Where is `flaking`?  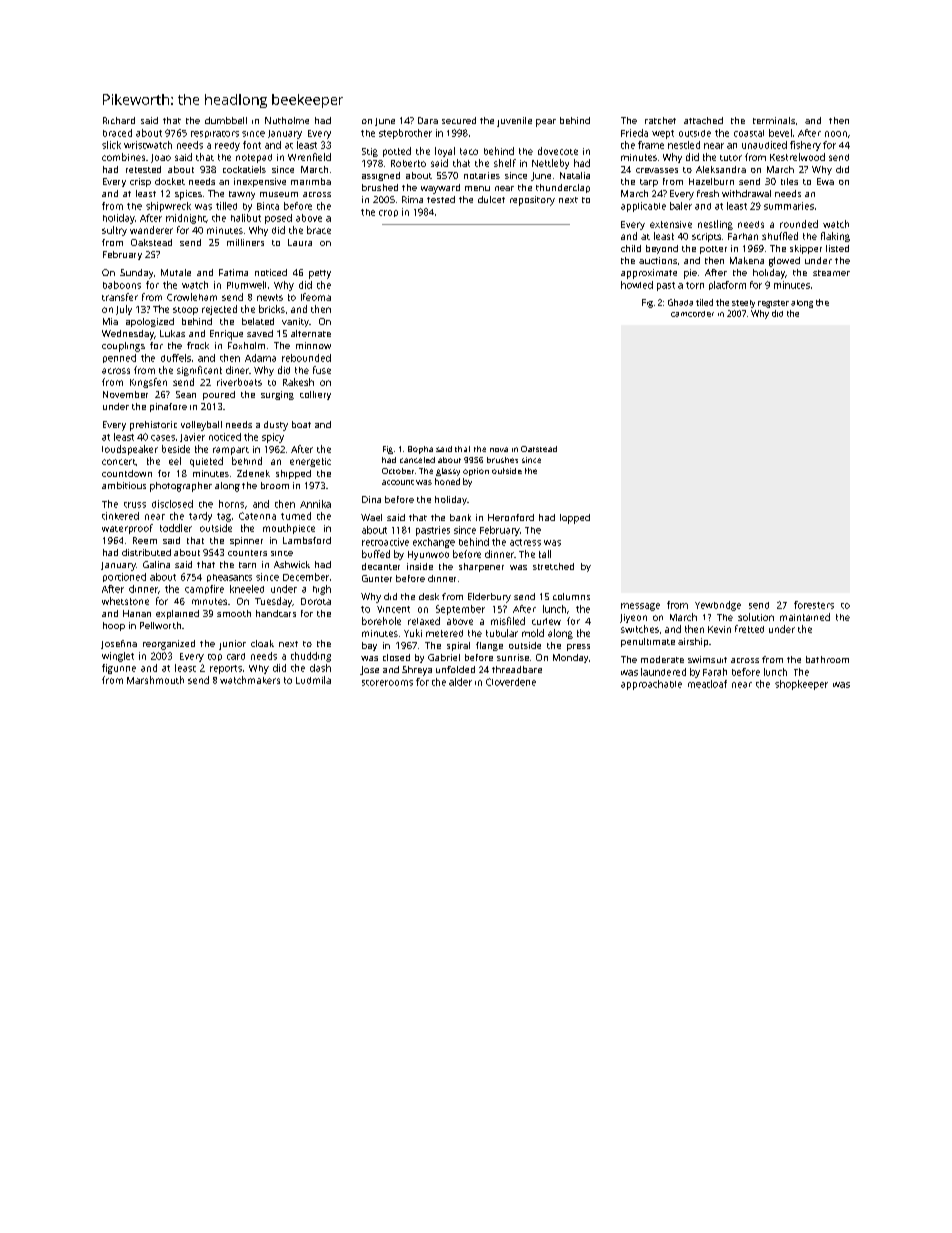
flaking is located at coordinates (835, 237).
